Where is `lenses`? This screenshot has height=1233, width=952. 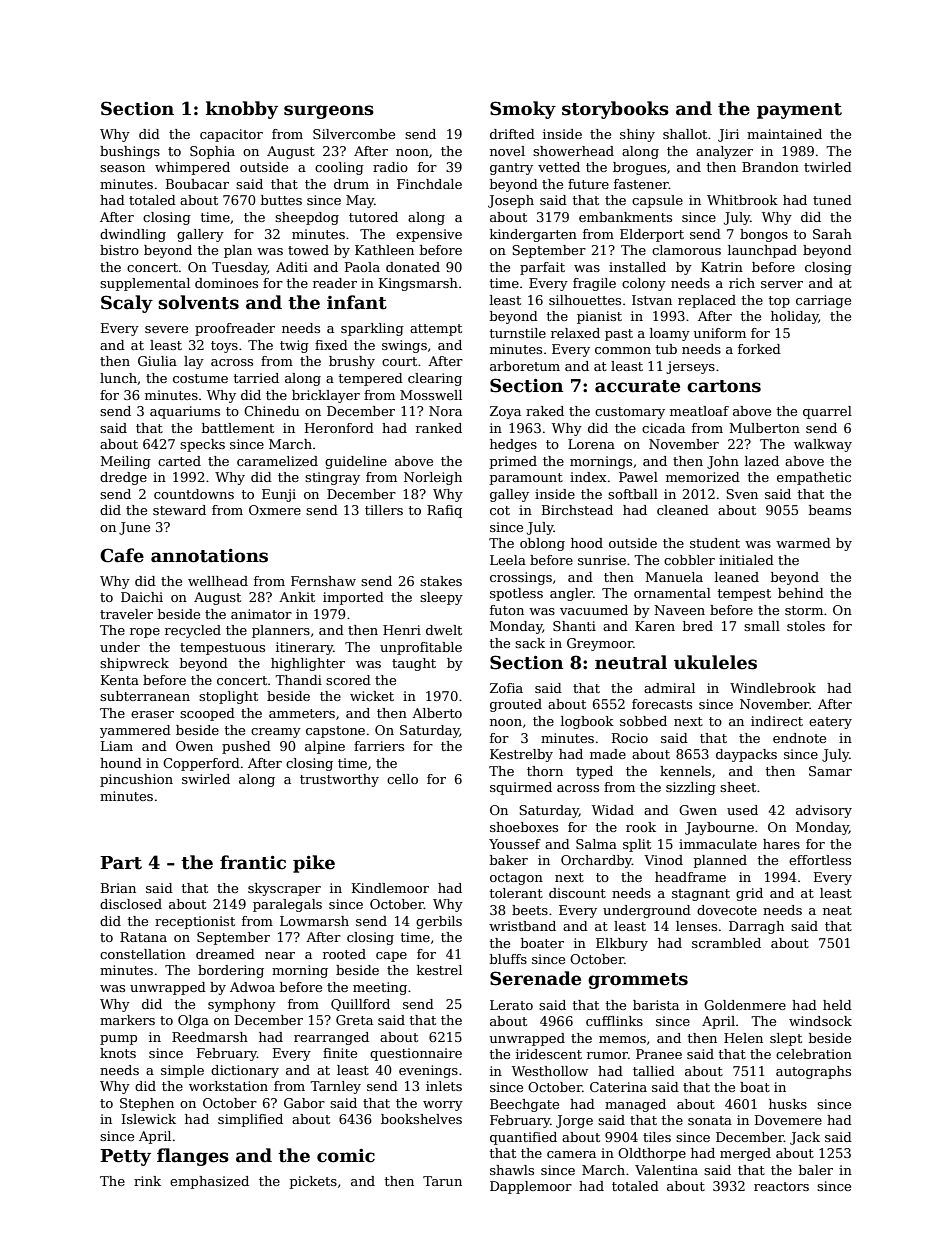
lenses is located at coordinates (696, 926).
